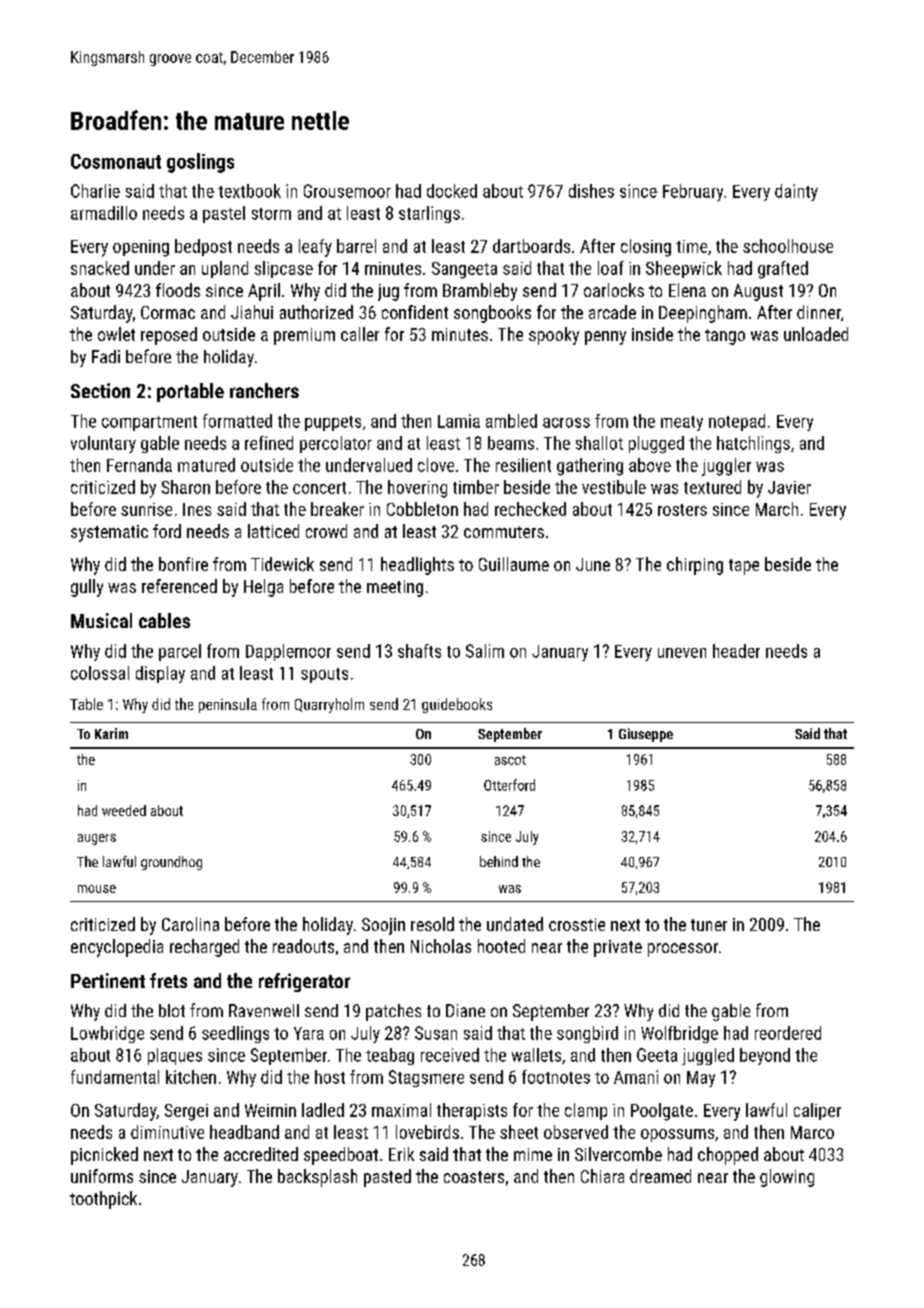 This image has height=1308, width=924. Describe the element at coordinates (684, 269) in the image. I see `Sheepwick` at that location.
